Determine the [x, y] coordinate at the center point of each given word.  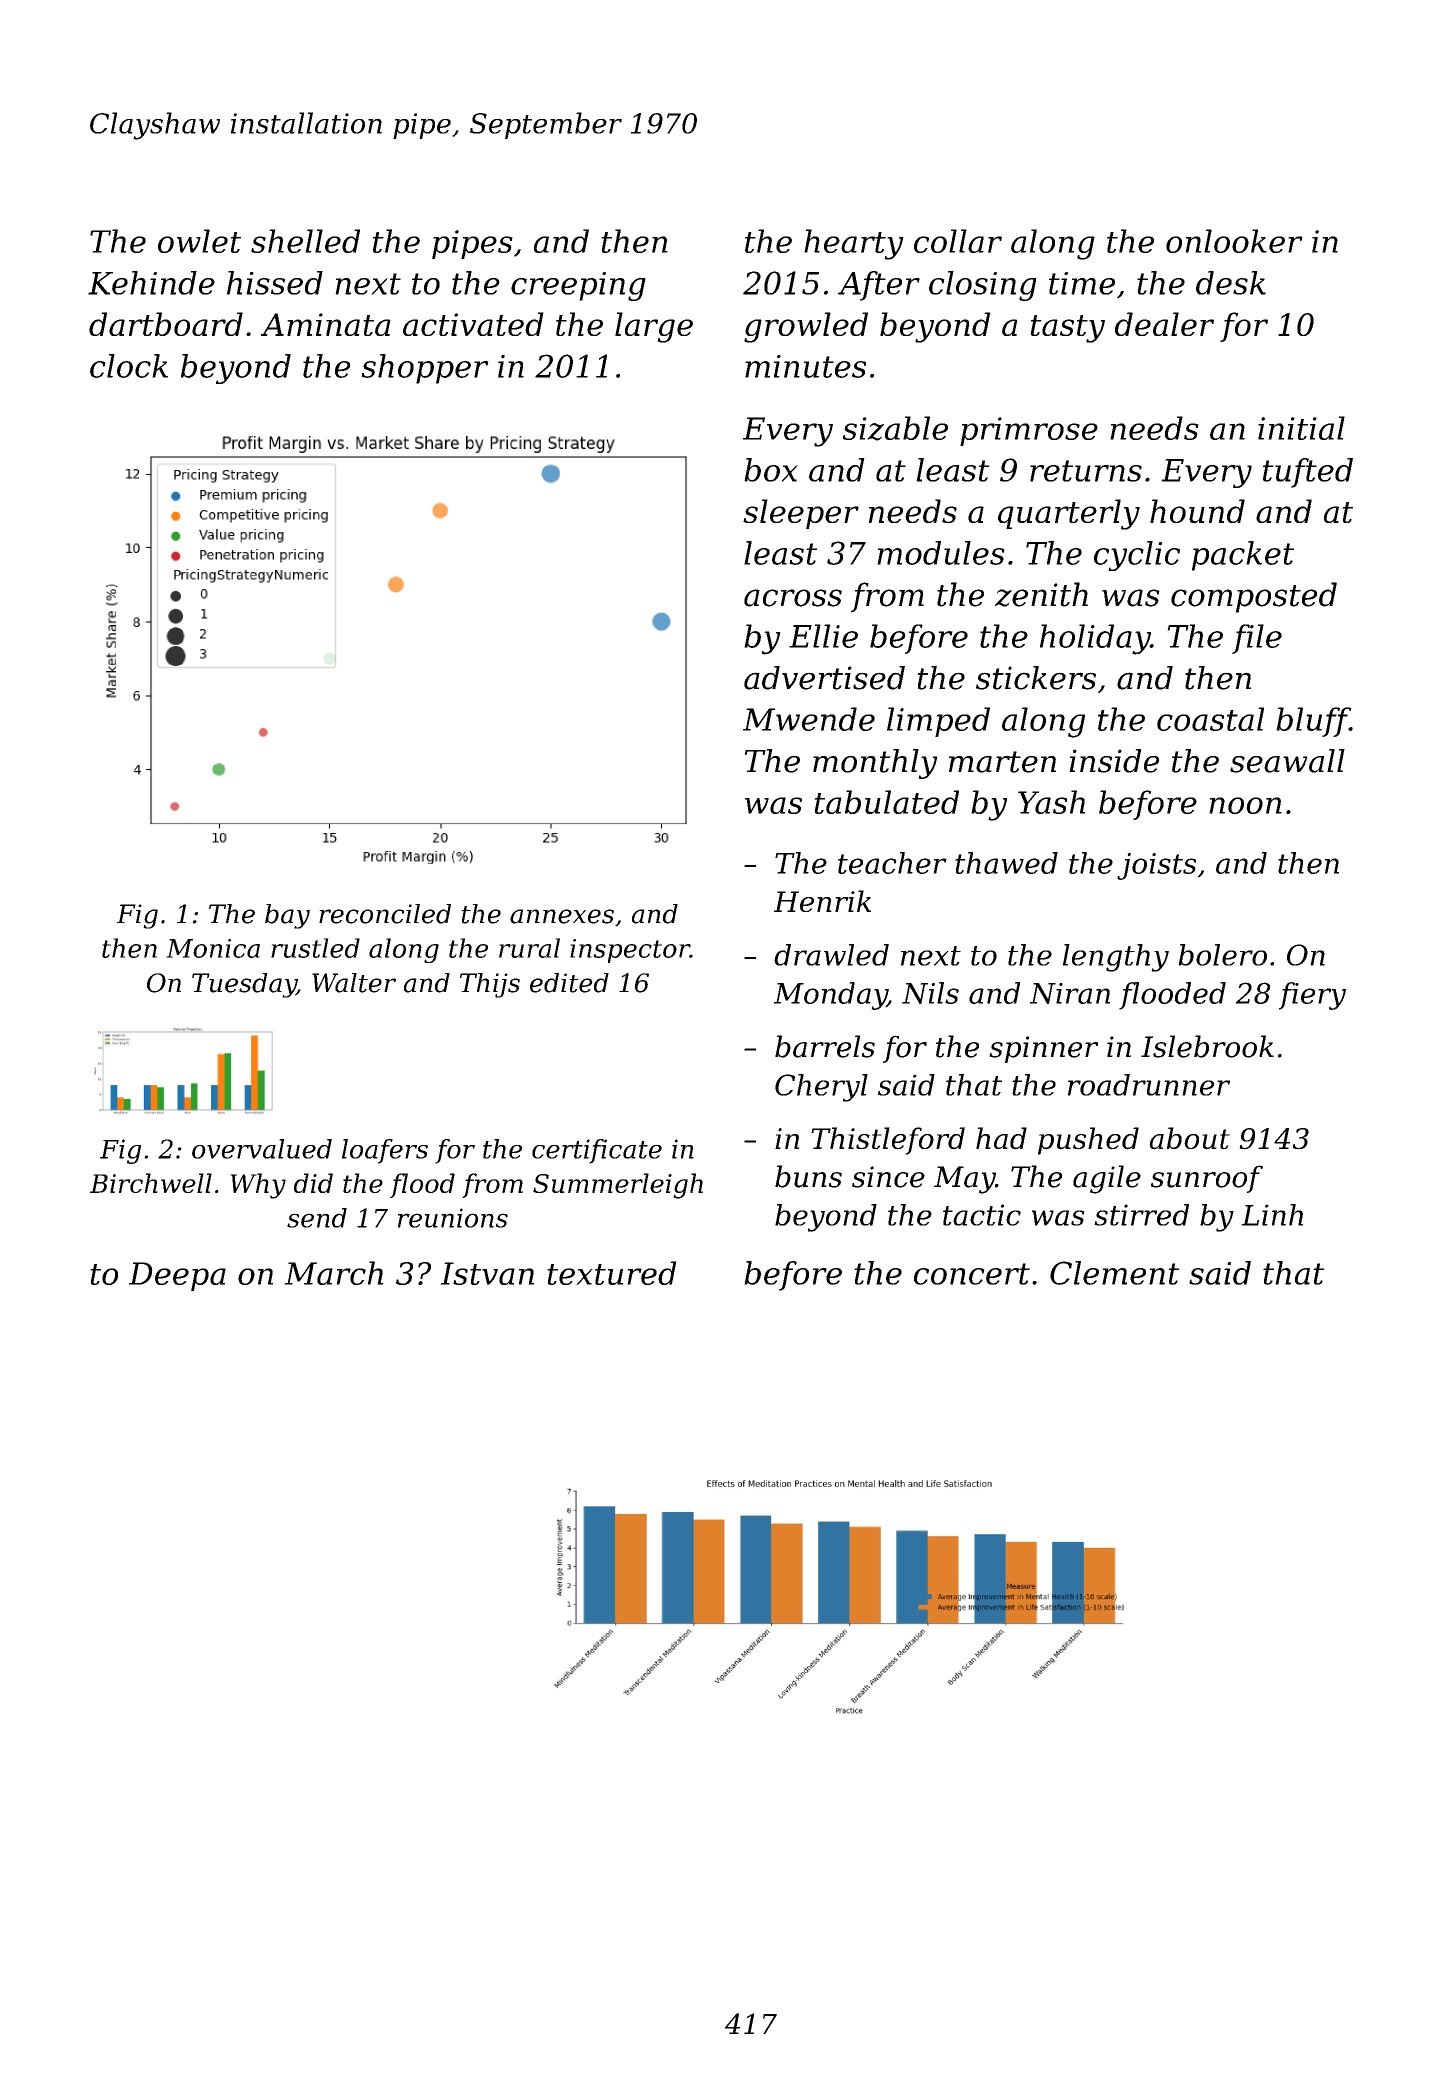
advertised [824, 678]
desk [1231, 283]
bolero [1223, 955]
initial [1301, 428]
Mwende [809, 719]
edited [569, 983]
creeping [578, 286]
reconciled [385, 914]
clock [129, 366]
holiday [1095, 639]
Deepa [177, 1276]
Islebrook [1207, 1046]
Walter [354, 983]
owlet [199, 241]
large [654, 327]
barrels [825, 1046]
